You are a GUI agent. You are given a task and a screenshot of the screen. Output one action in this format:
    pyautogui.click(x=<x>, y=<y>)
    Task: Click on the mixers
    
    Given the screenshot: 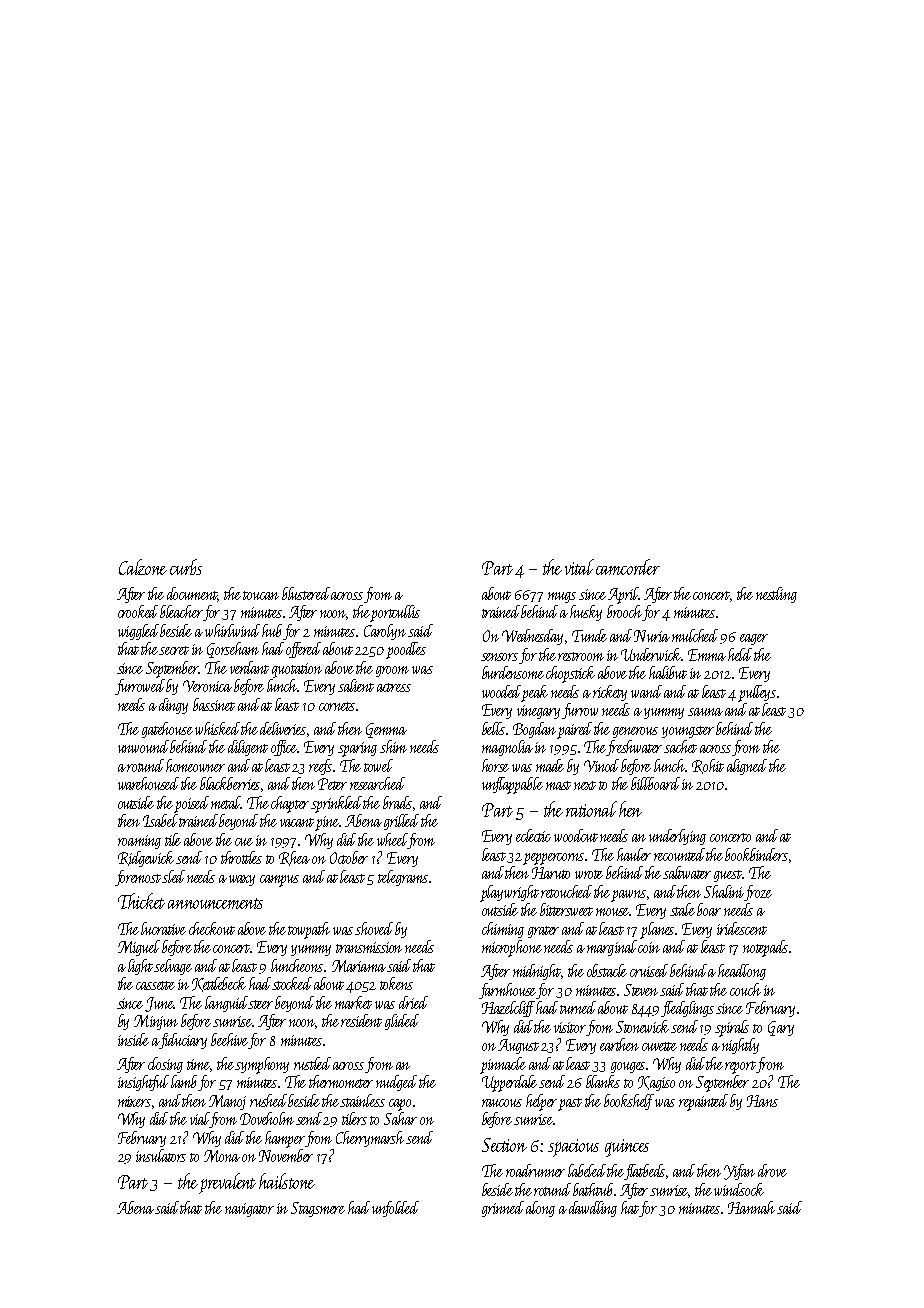 What is the action you would take?
    pyautogui.click(x=134, y=1101)
